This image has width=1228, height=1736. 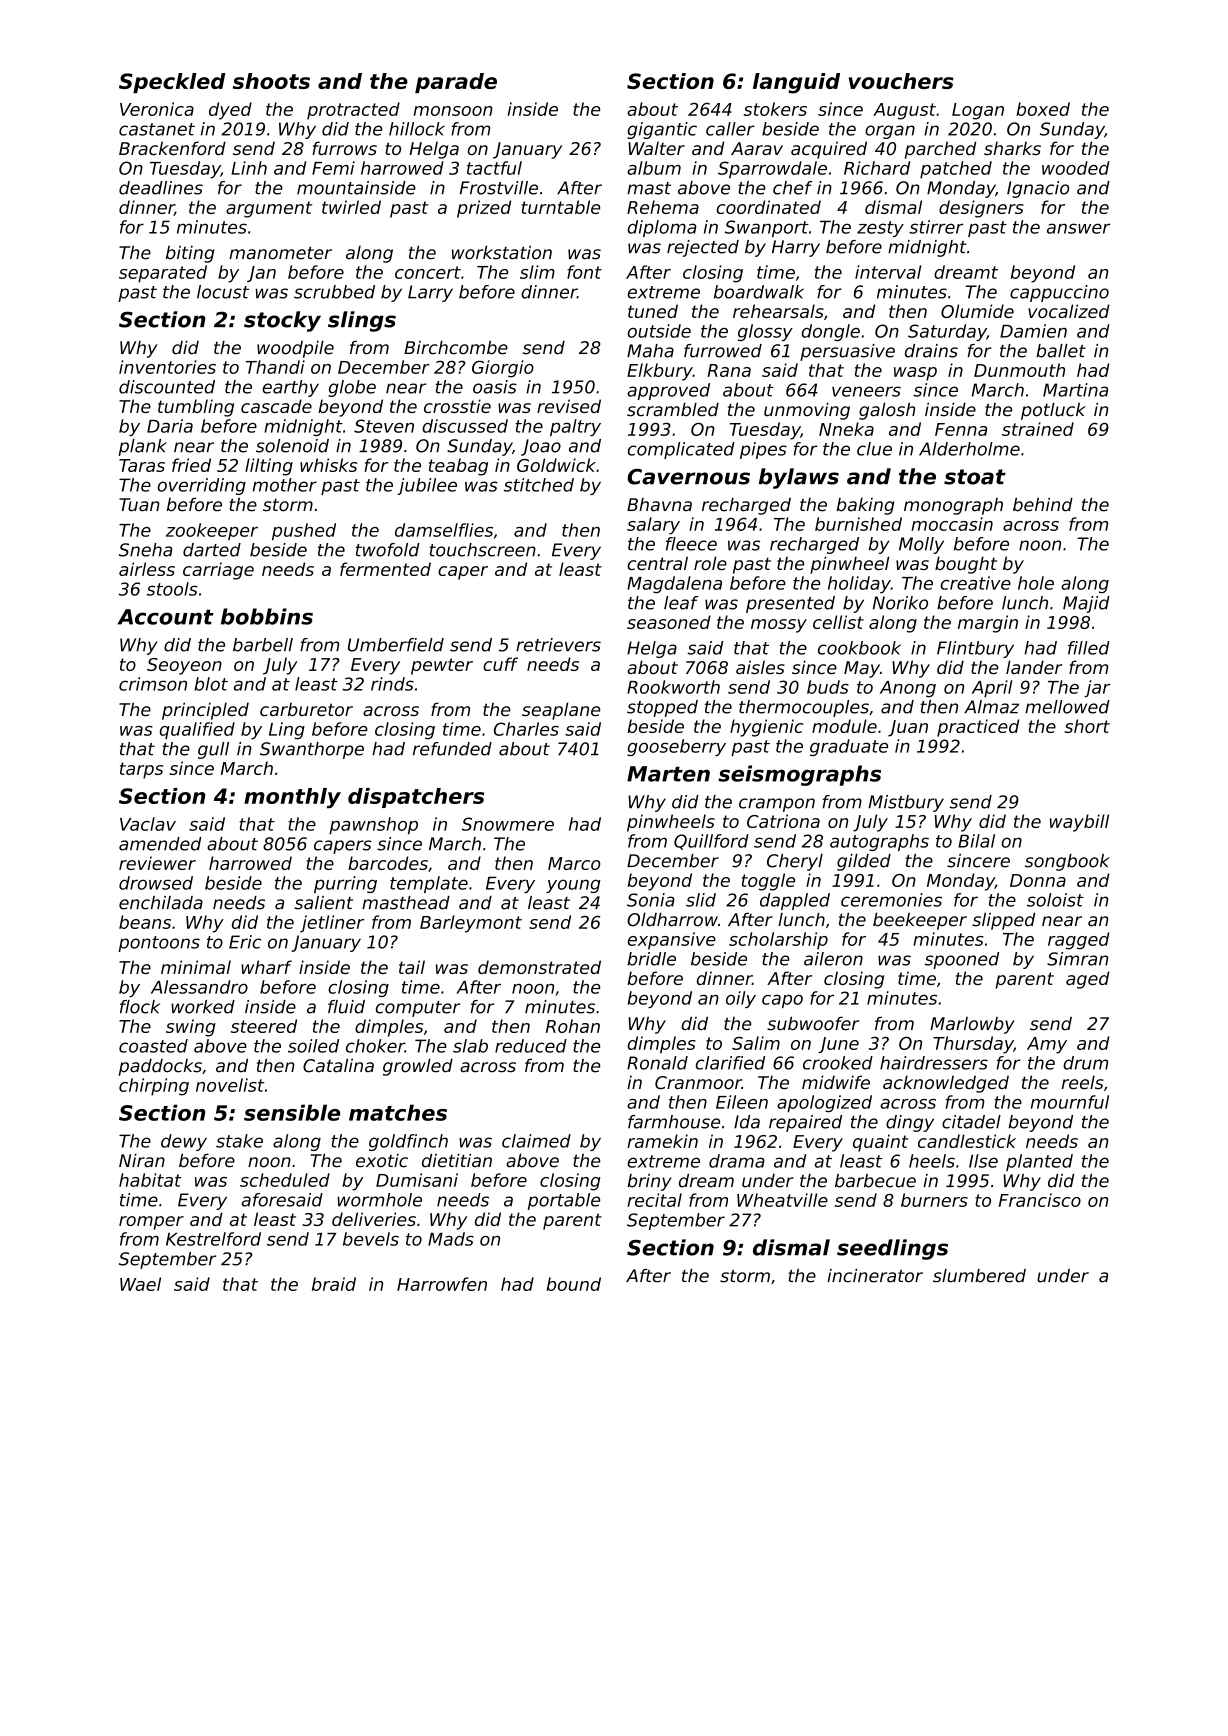 I want to click on Wael, so click(x=140, y=1284).
